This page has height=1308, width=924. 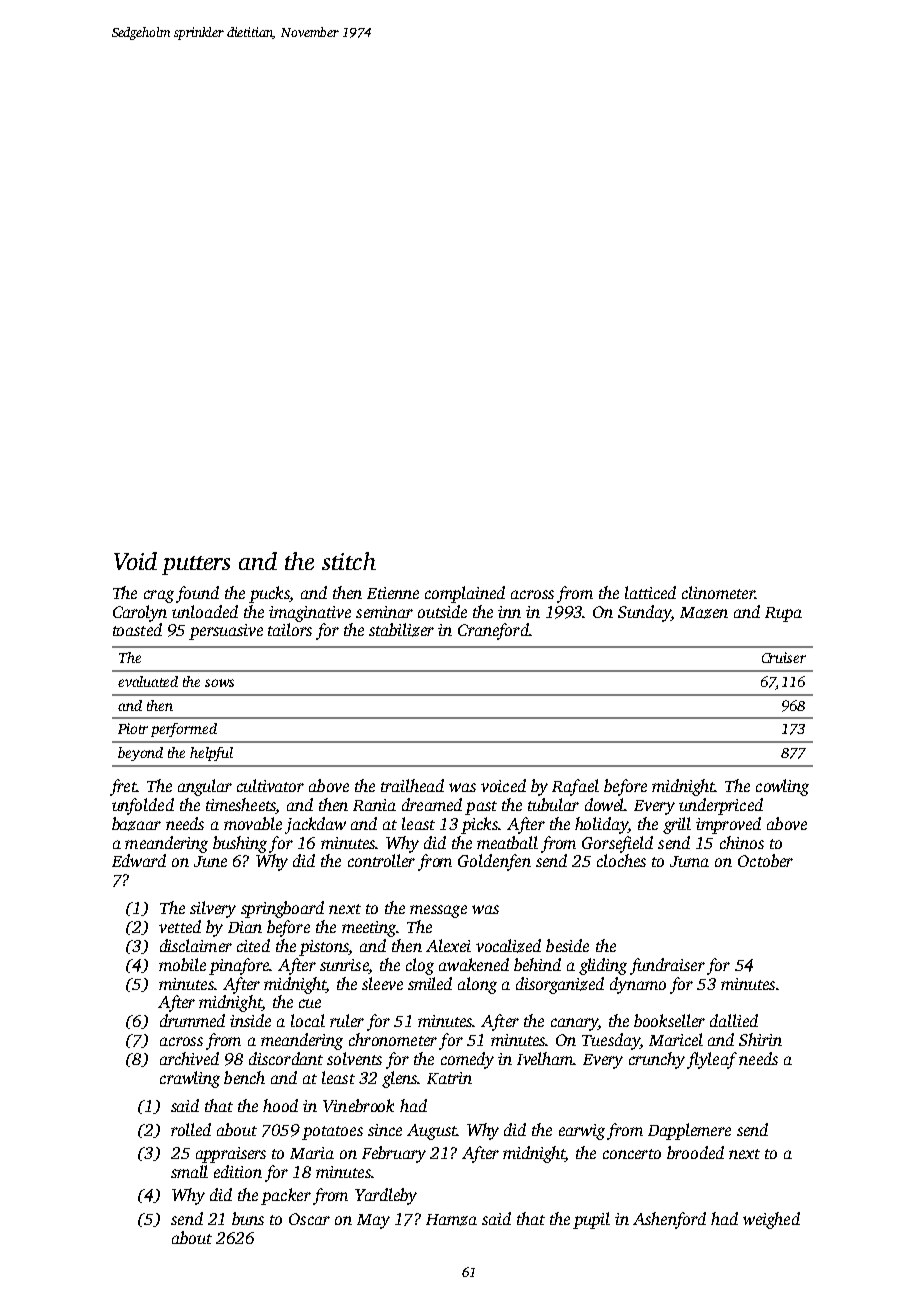 What do you see at coordinates (219, 683) in the page?
I see `sows` at bounding box center [219, 683].
